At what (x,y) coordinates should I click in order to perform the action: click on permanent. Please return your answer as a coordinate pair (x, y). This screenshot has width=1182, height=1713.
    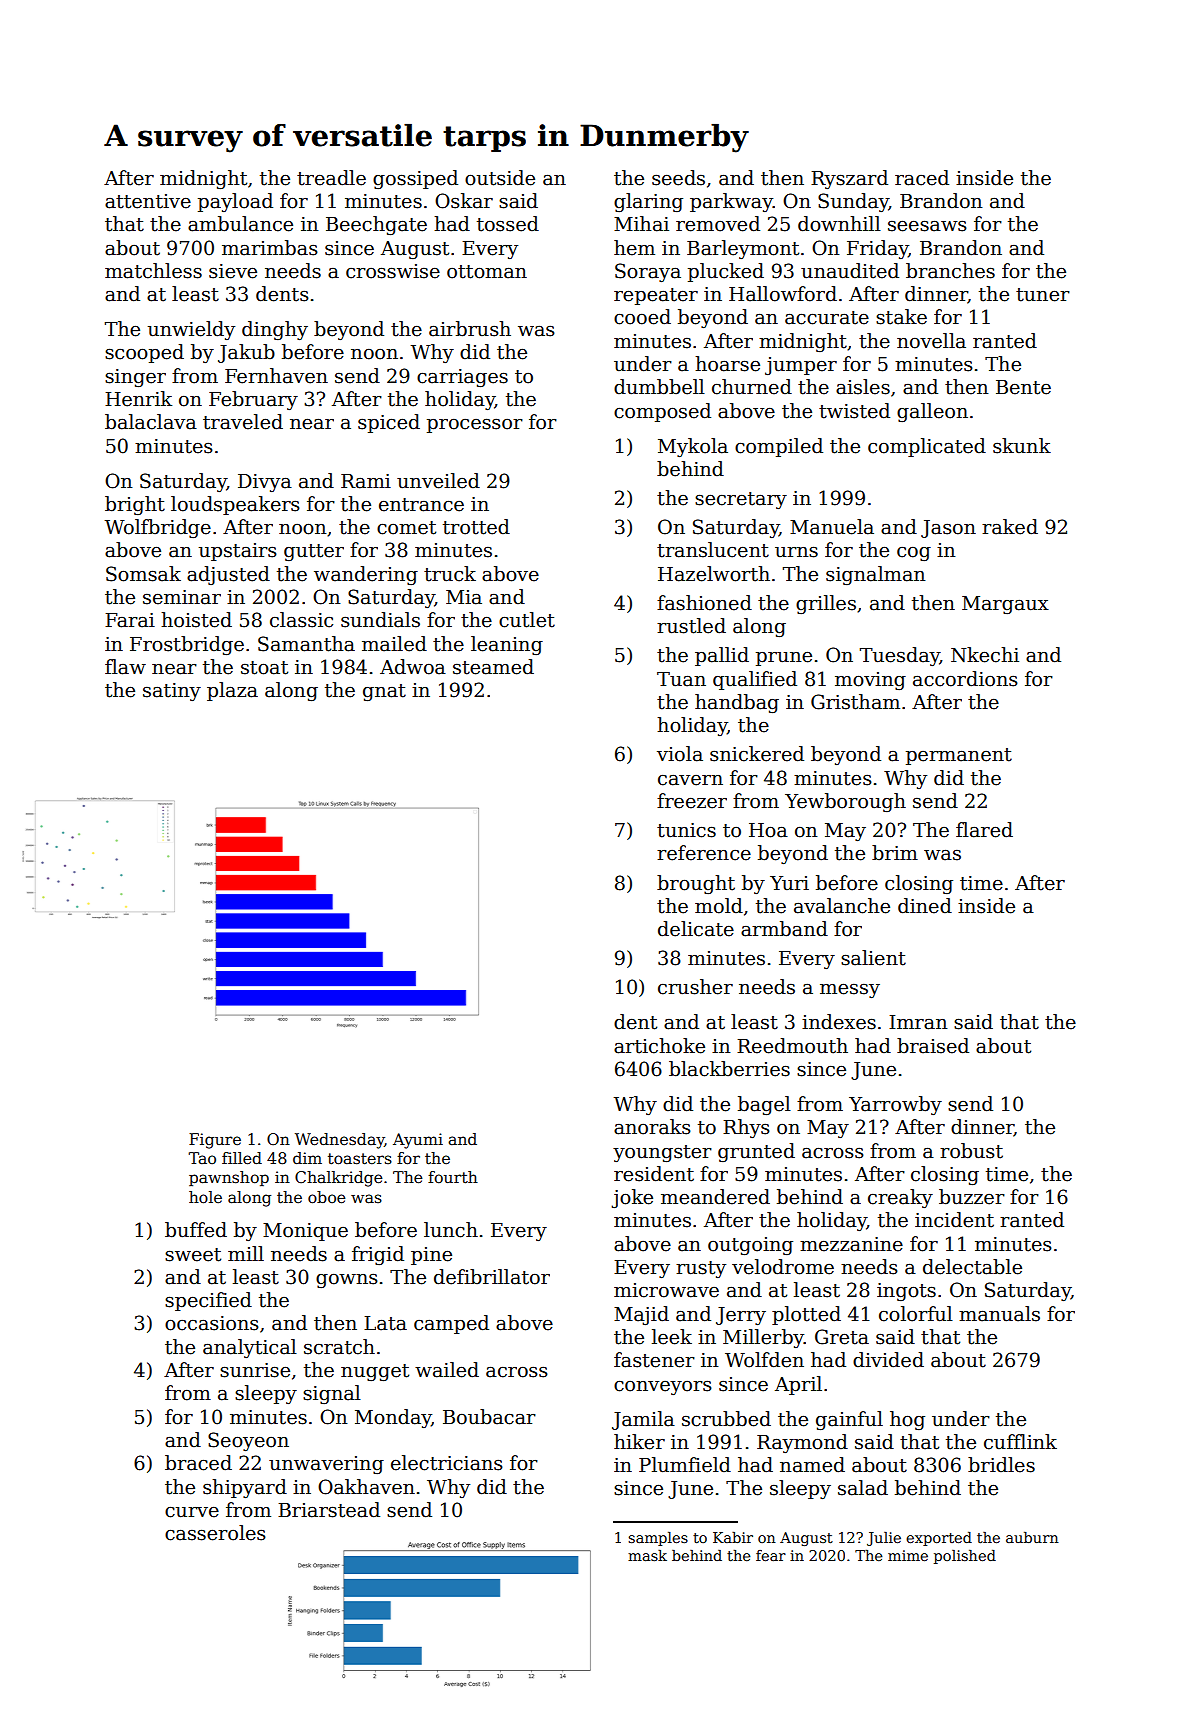
    Looking at the image, I should click on (959, 756).
